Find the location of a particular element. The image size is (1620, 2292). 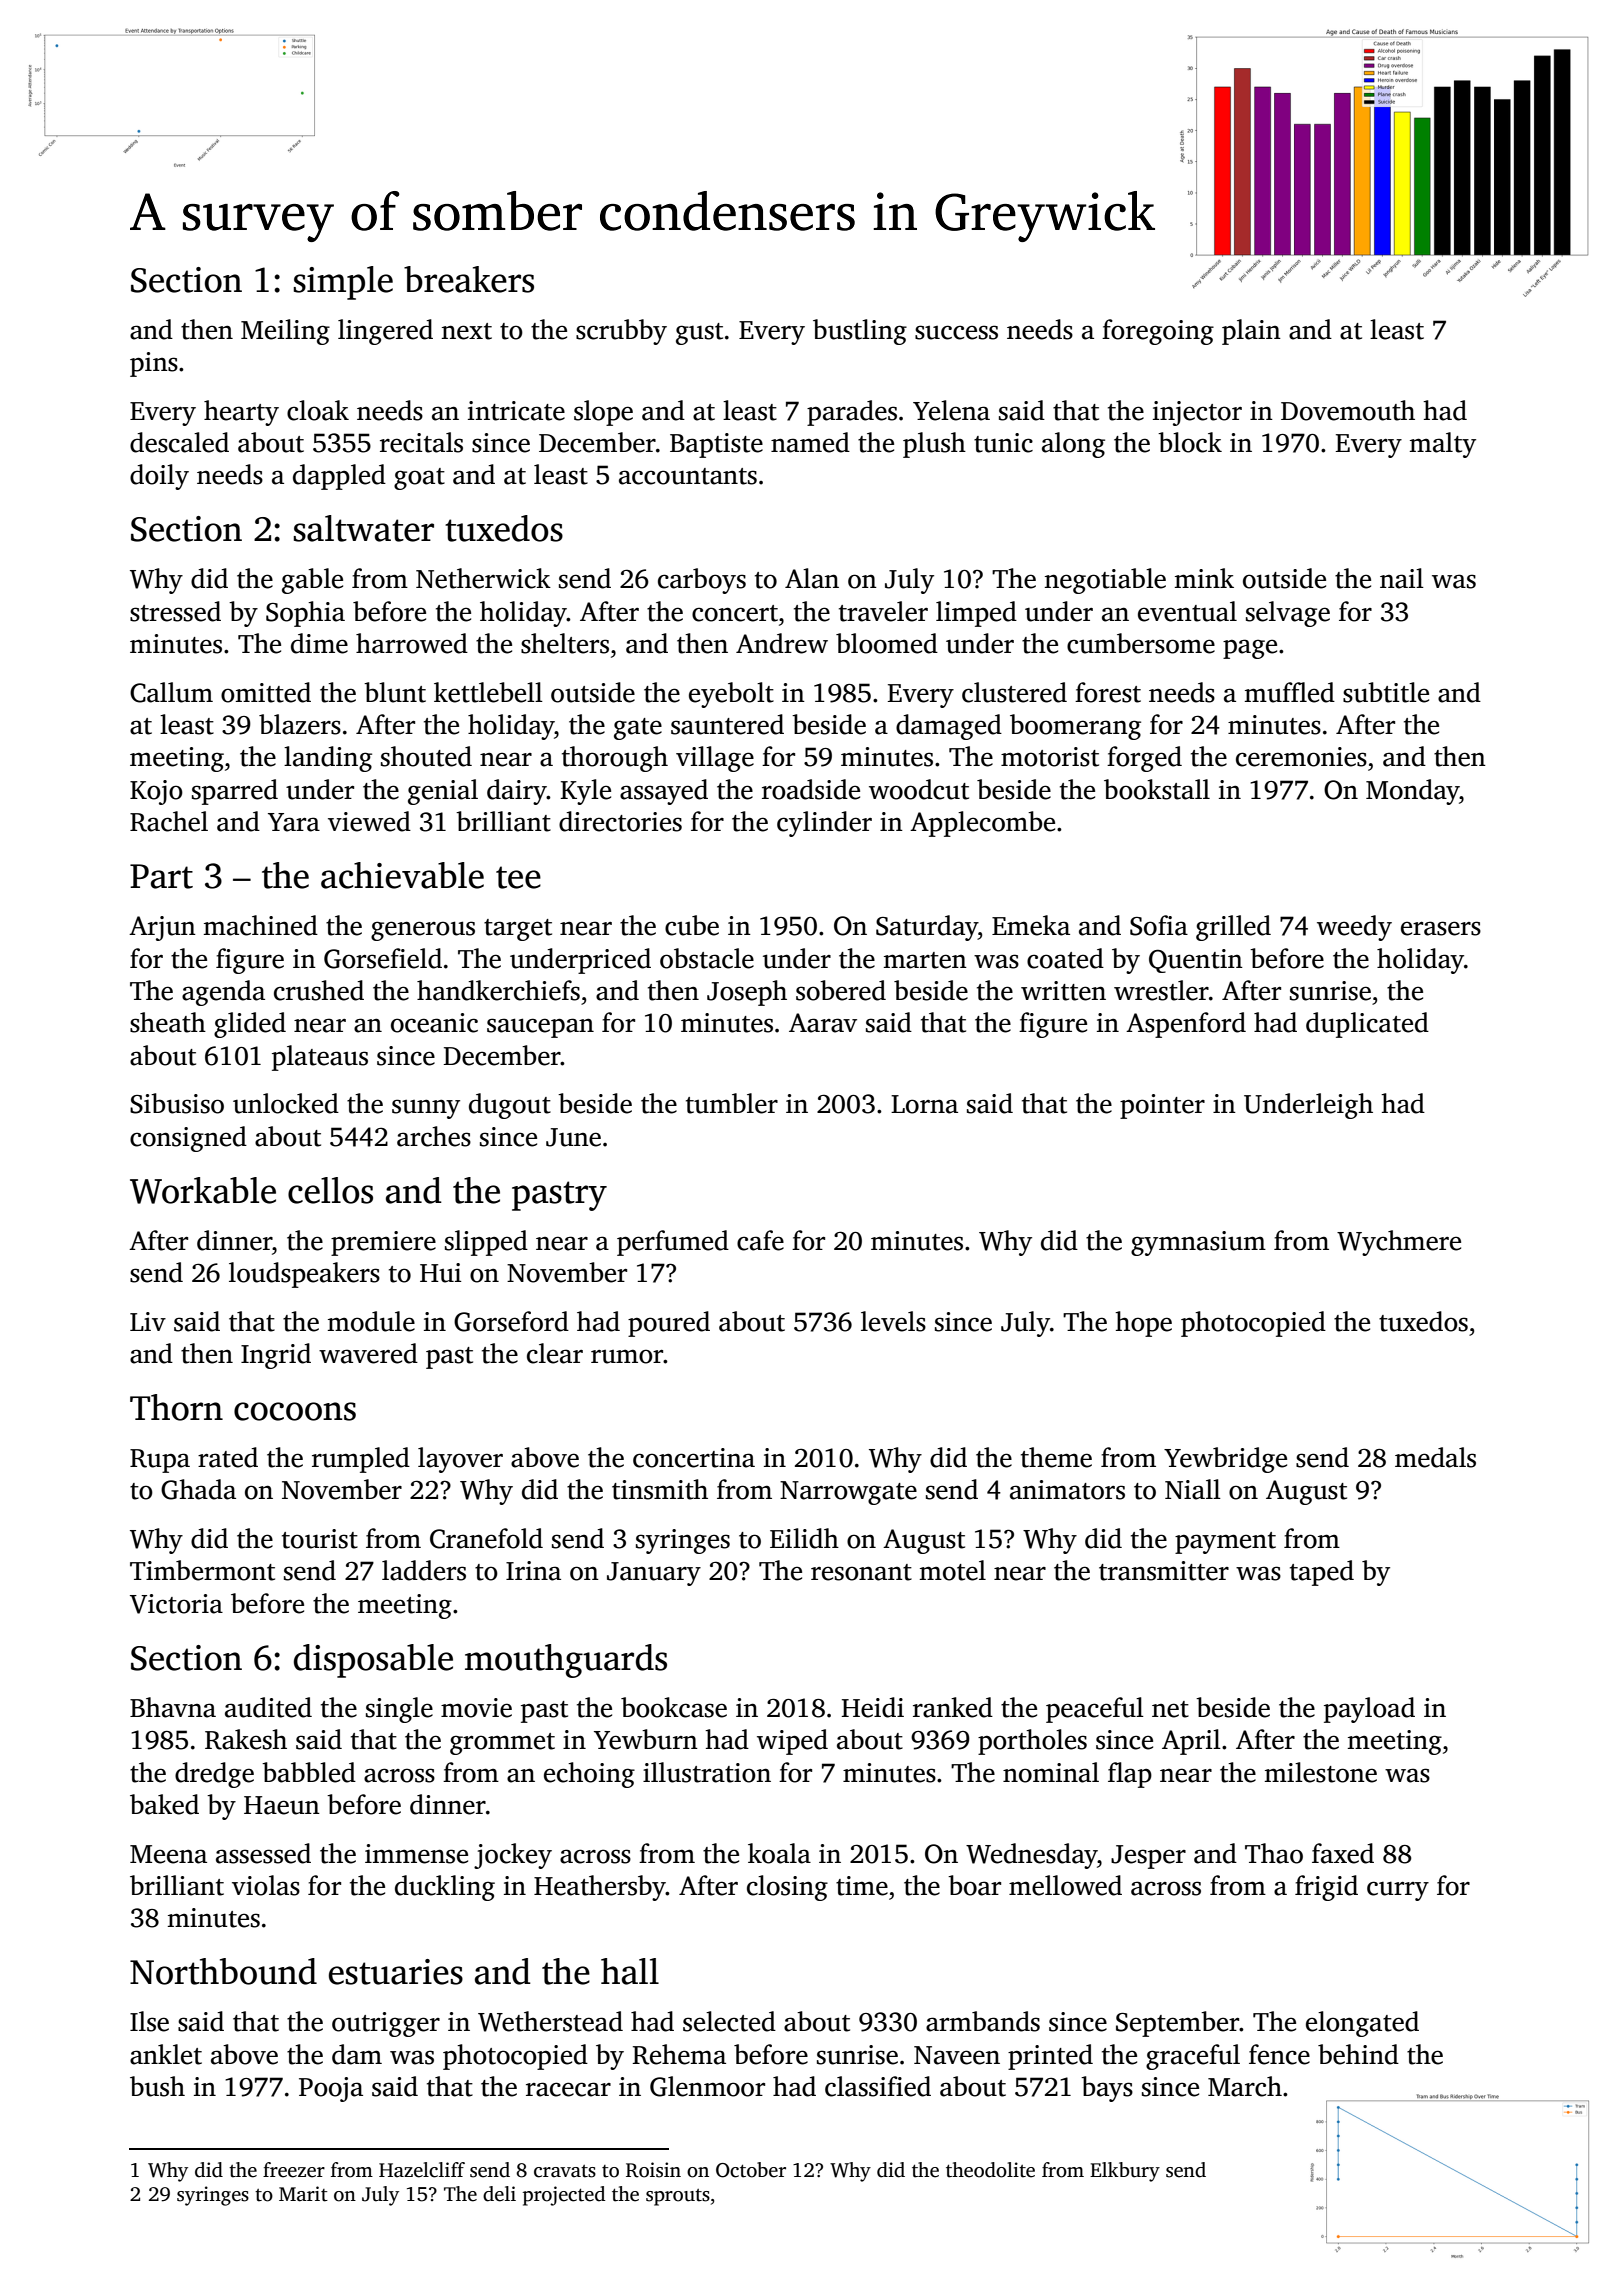

bookcase is located at coordinates (674, 1707).
